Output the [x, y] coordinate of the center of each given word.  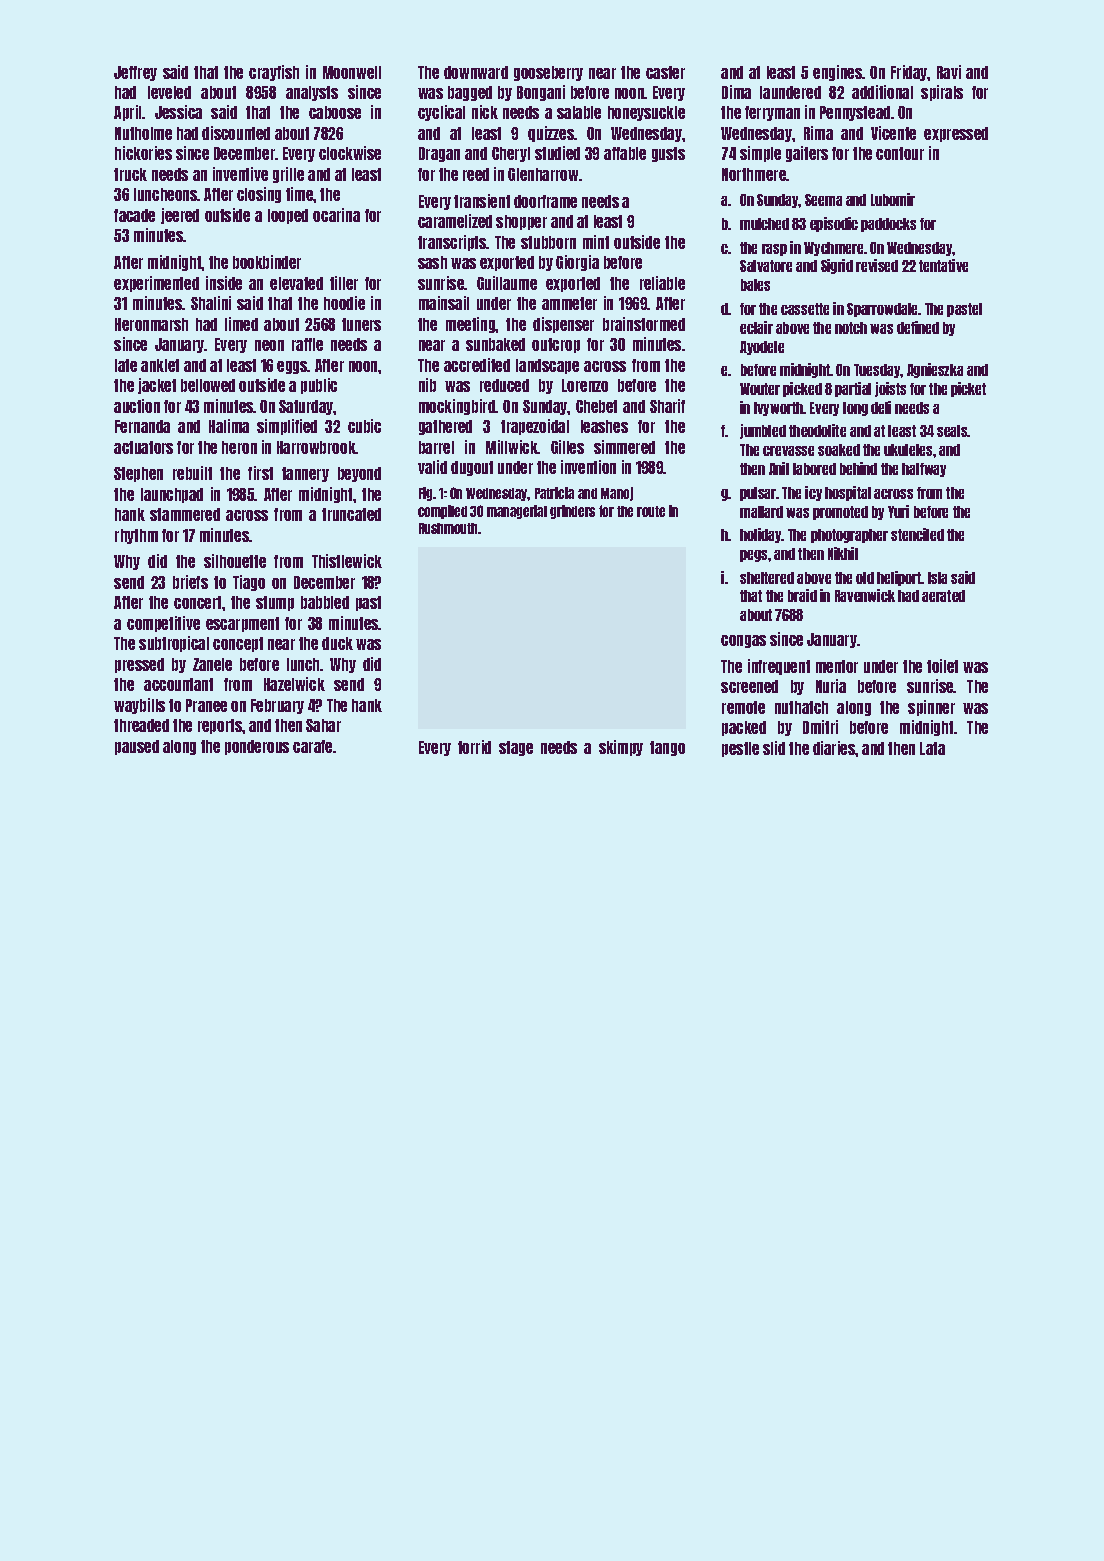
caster [665, 72]
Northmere [754, 174]
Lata [932, 748]
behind [858, 468]
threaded [141, 725]
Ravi [949, 72]
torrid [474, 747]
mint [596, 242]
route [651, 511]
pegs [753, 556]
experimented [156, 284]
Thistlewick [347, 561]
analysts [312, 93]
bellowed [208, 385]
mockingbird [457, 407]
